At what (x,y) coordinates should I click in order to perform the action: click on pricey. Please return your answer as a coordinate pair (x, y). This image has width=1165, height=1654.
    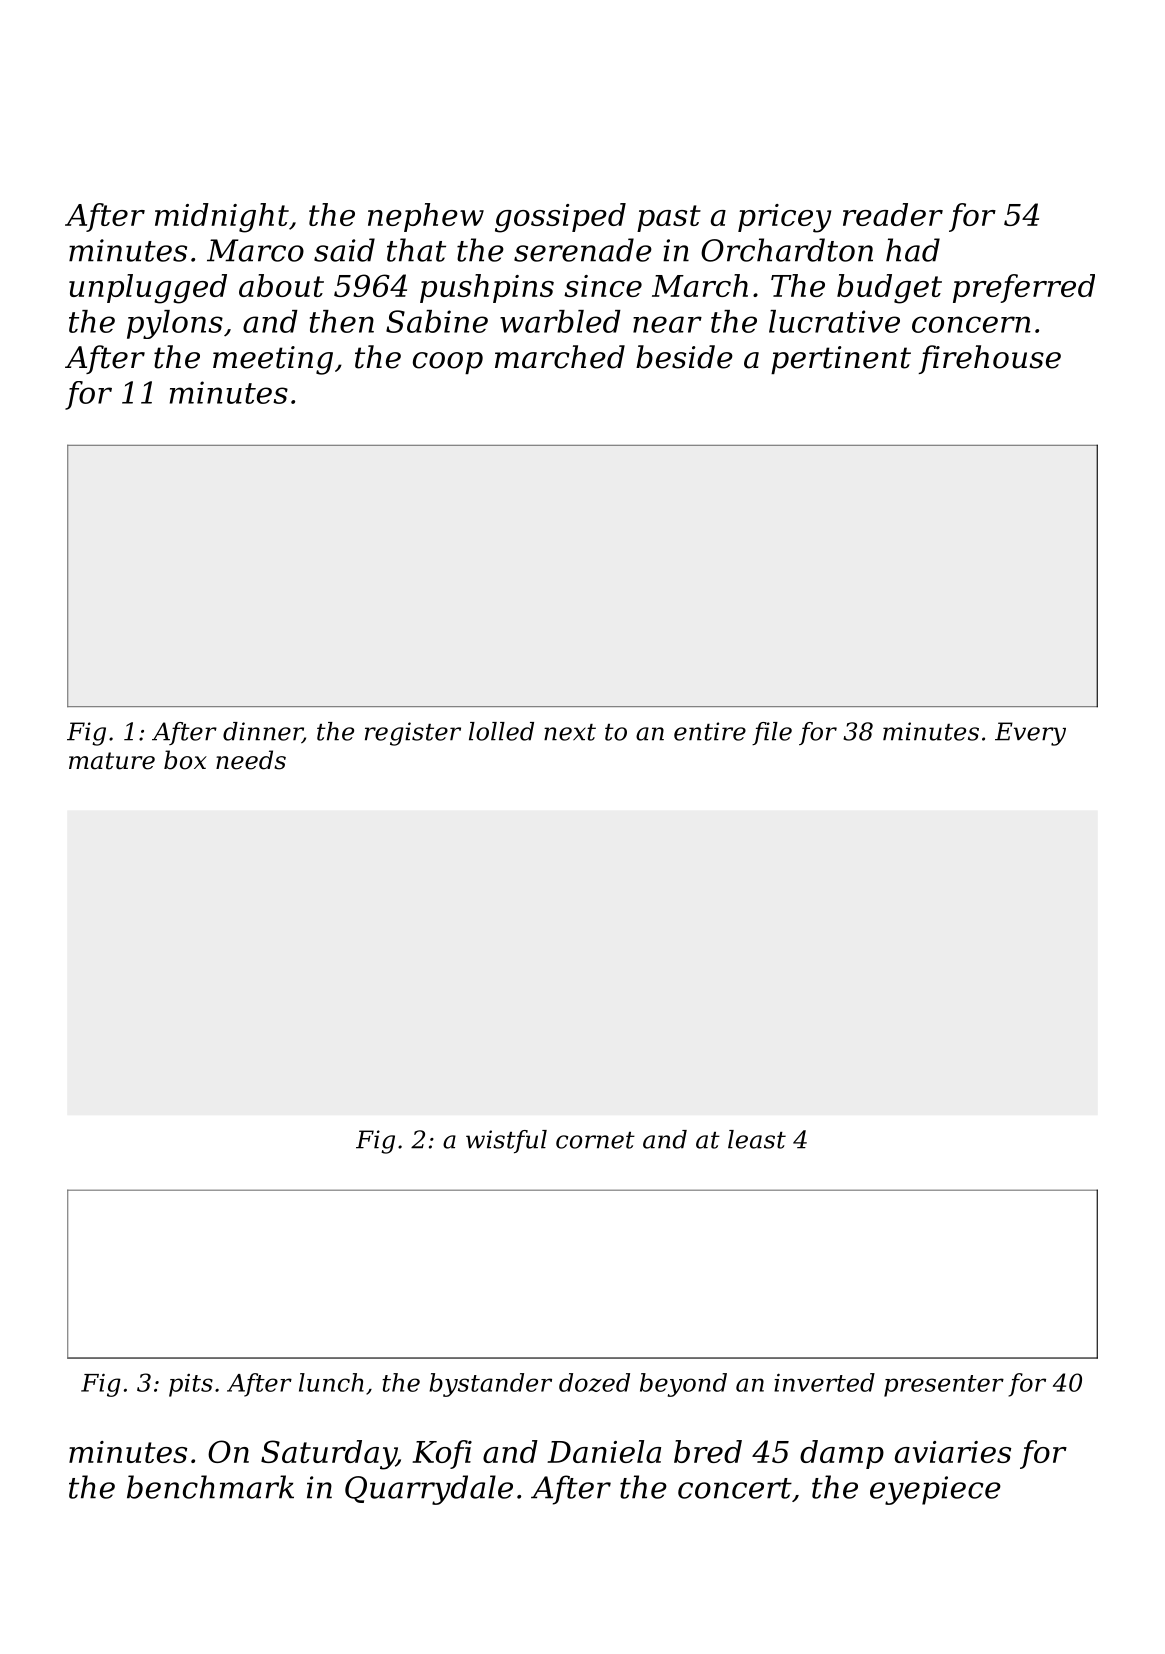
    Looking at the image, I should click on (784, 218).
